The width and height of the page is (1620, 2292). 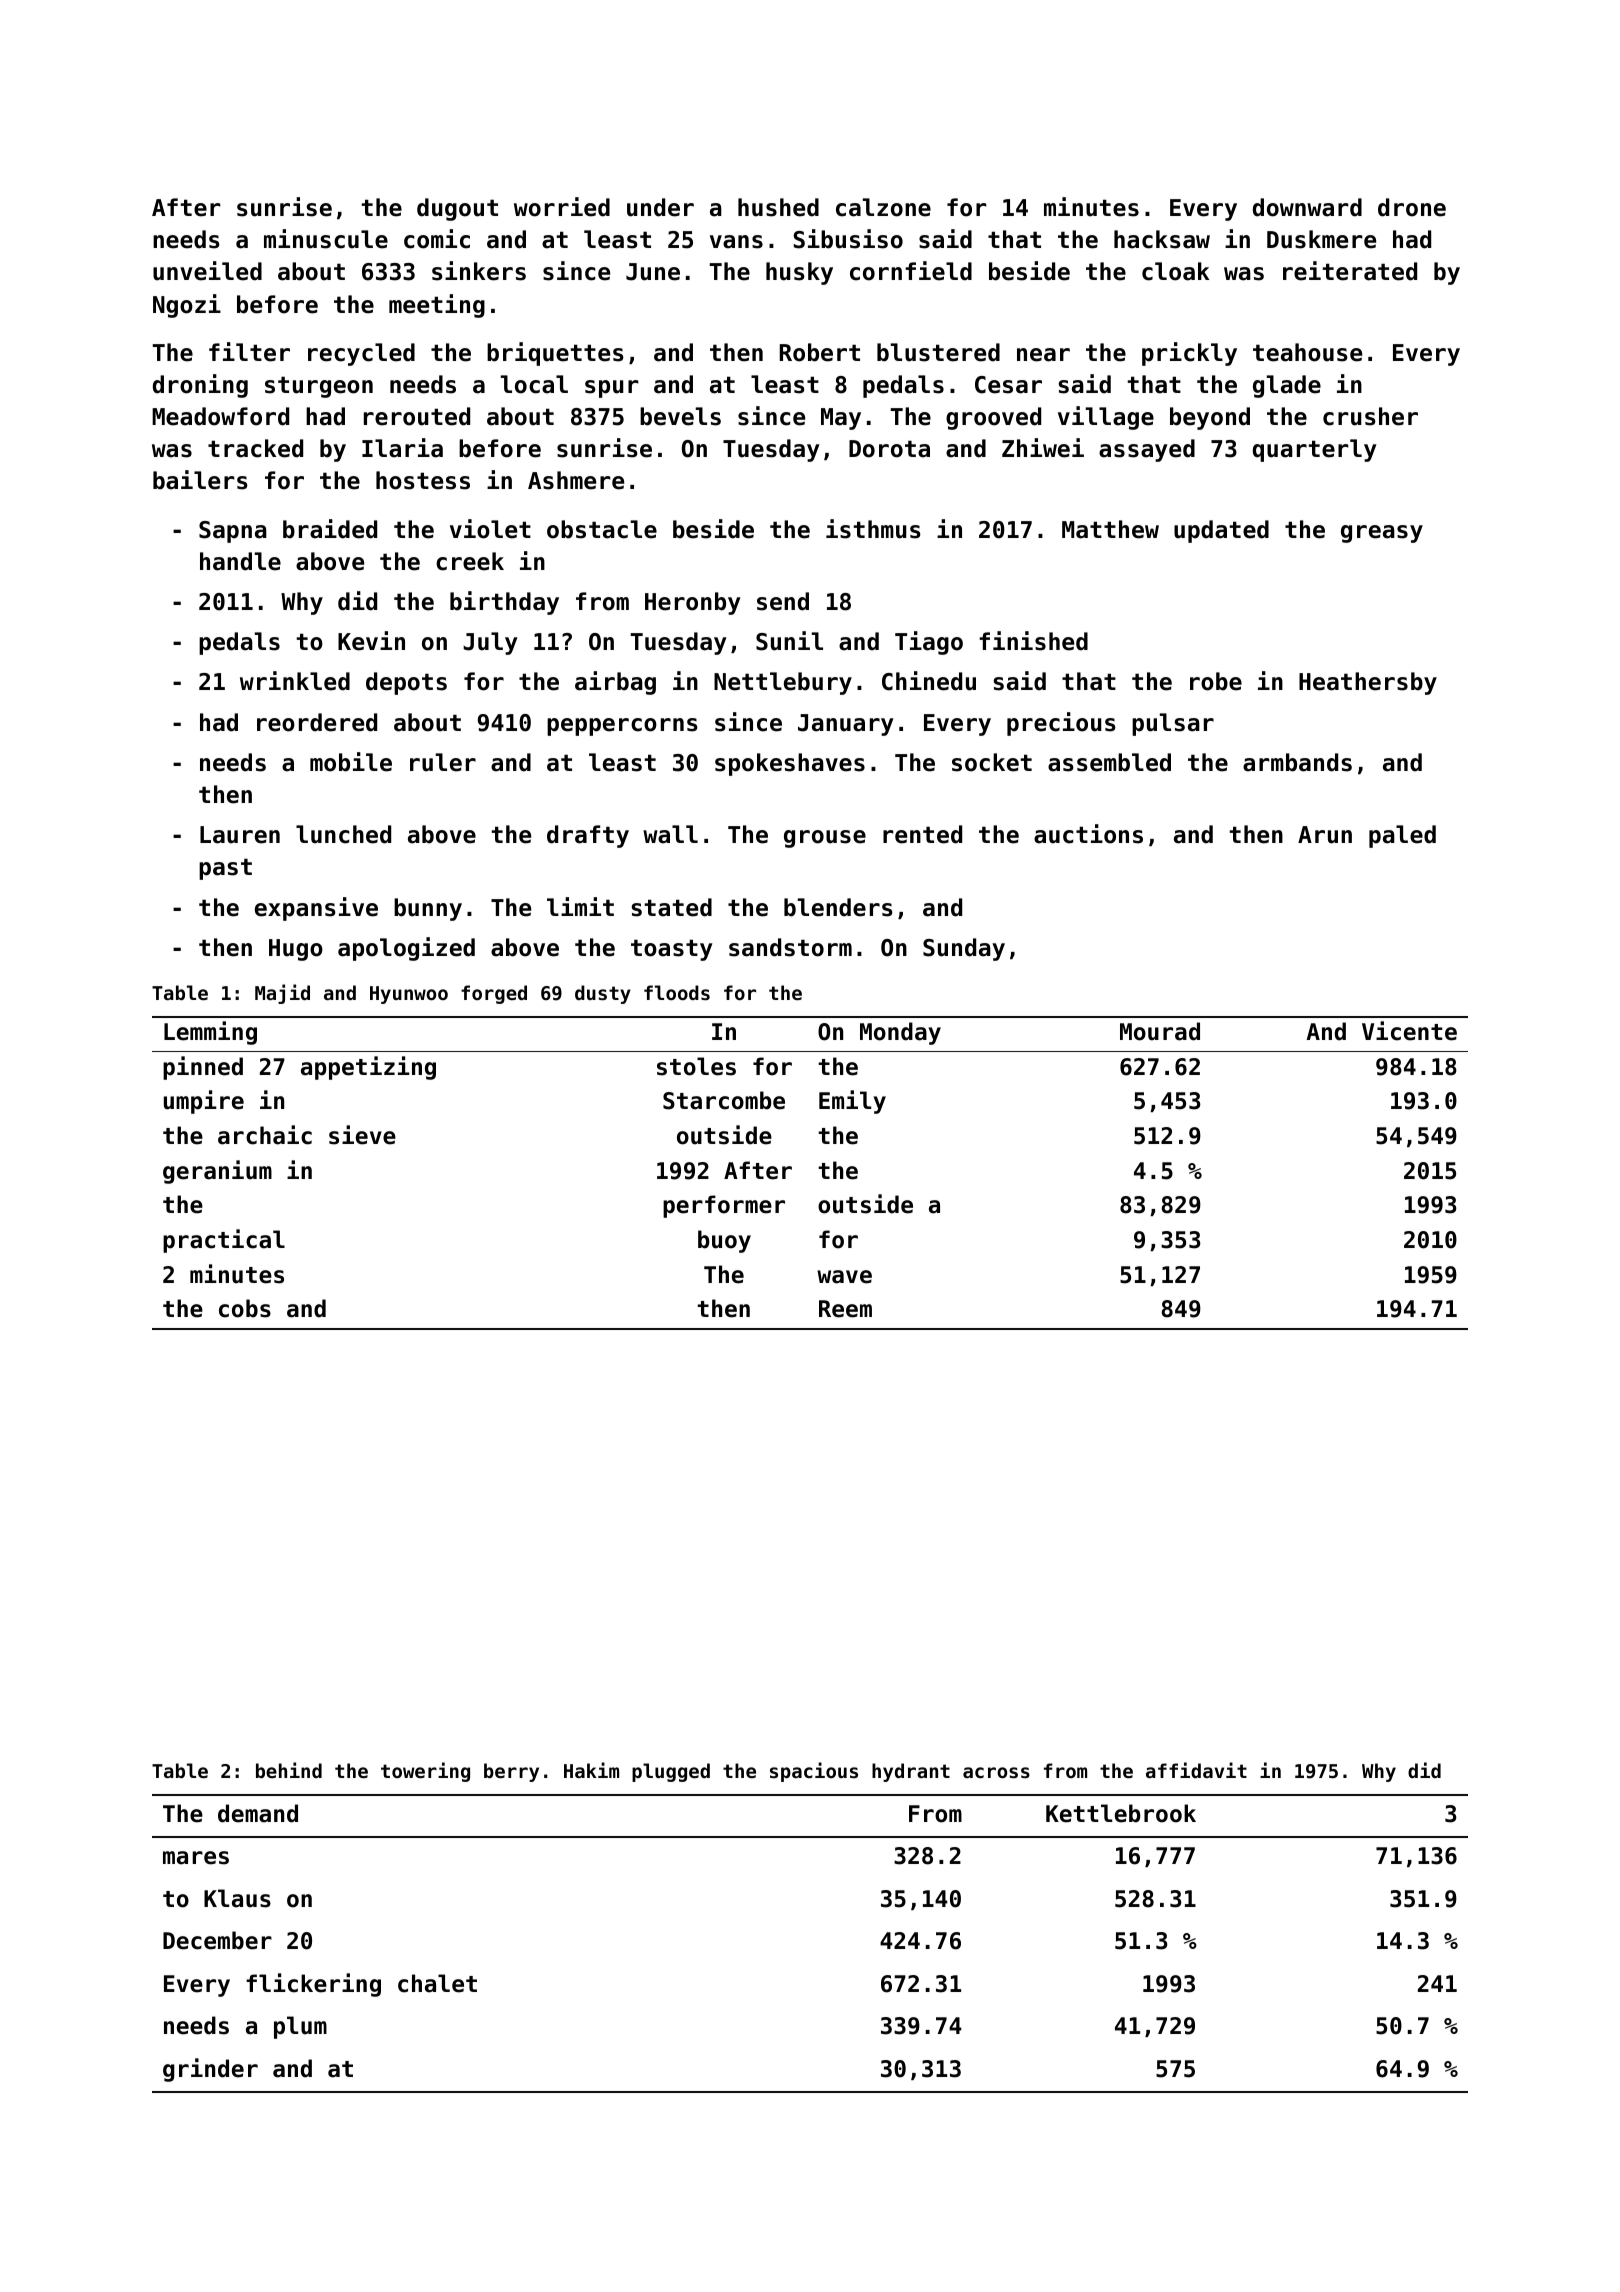 I want to click on umpire, so click(x=204, y=1102).
